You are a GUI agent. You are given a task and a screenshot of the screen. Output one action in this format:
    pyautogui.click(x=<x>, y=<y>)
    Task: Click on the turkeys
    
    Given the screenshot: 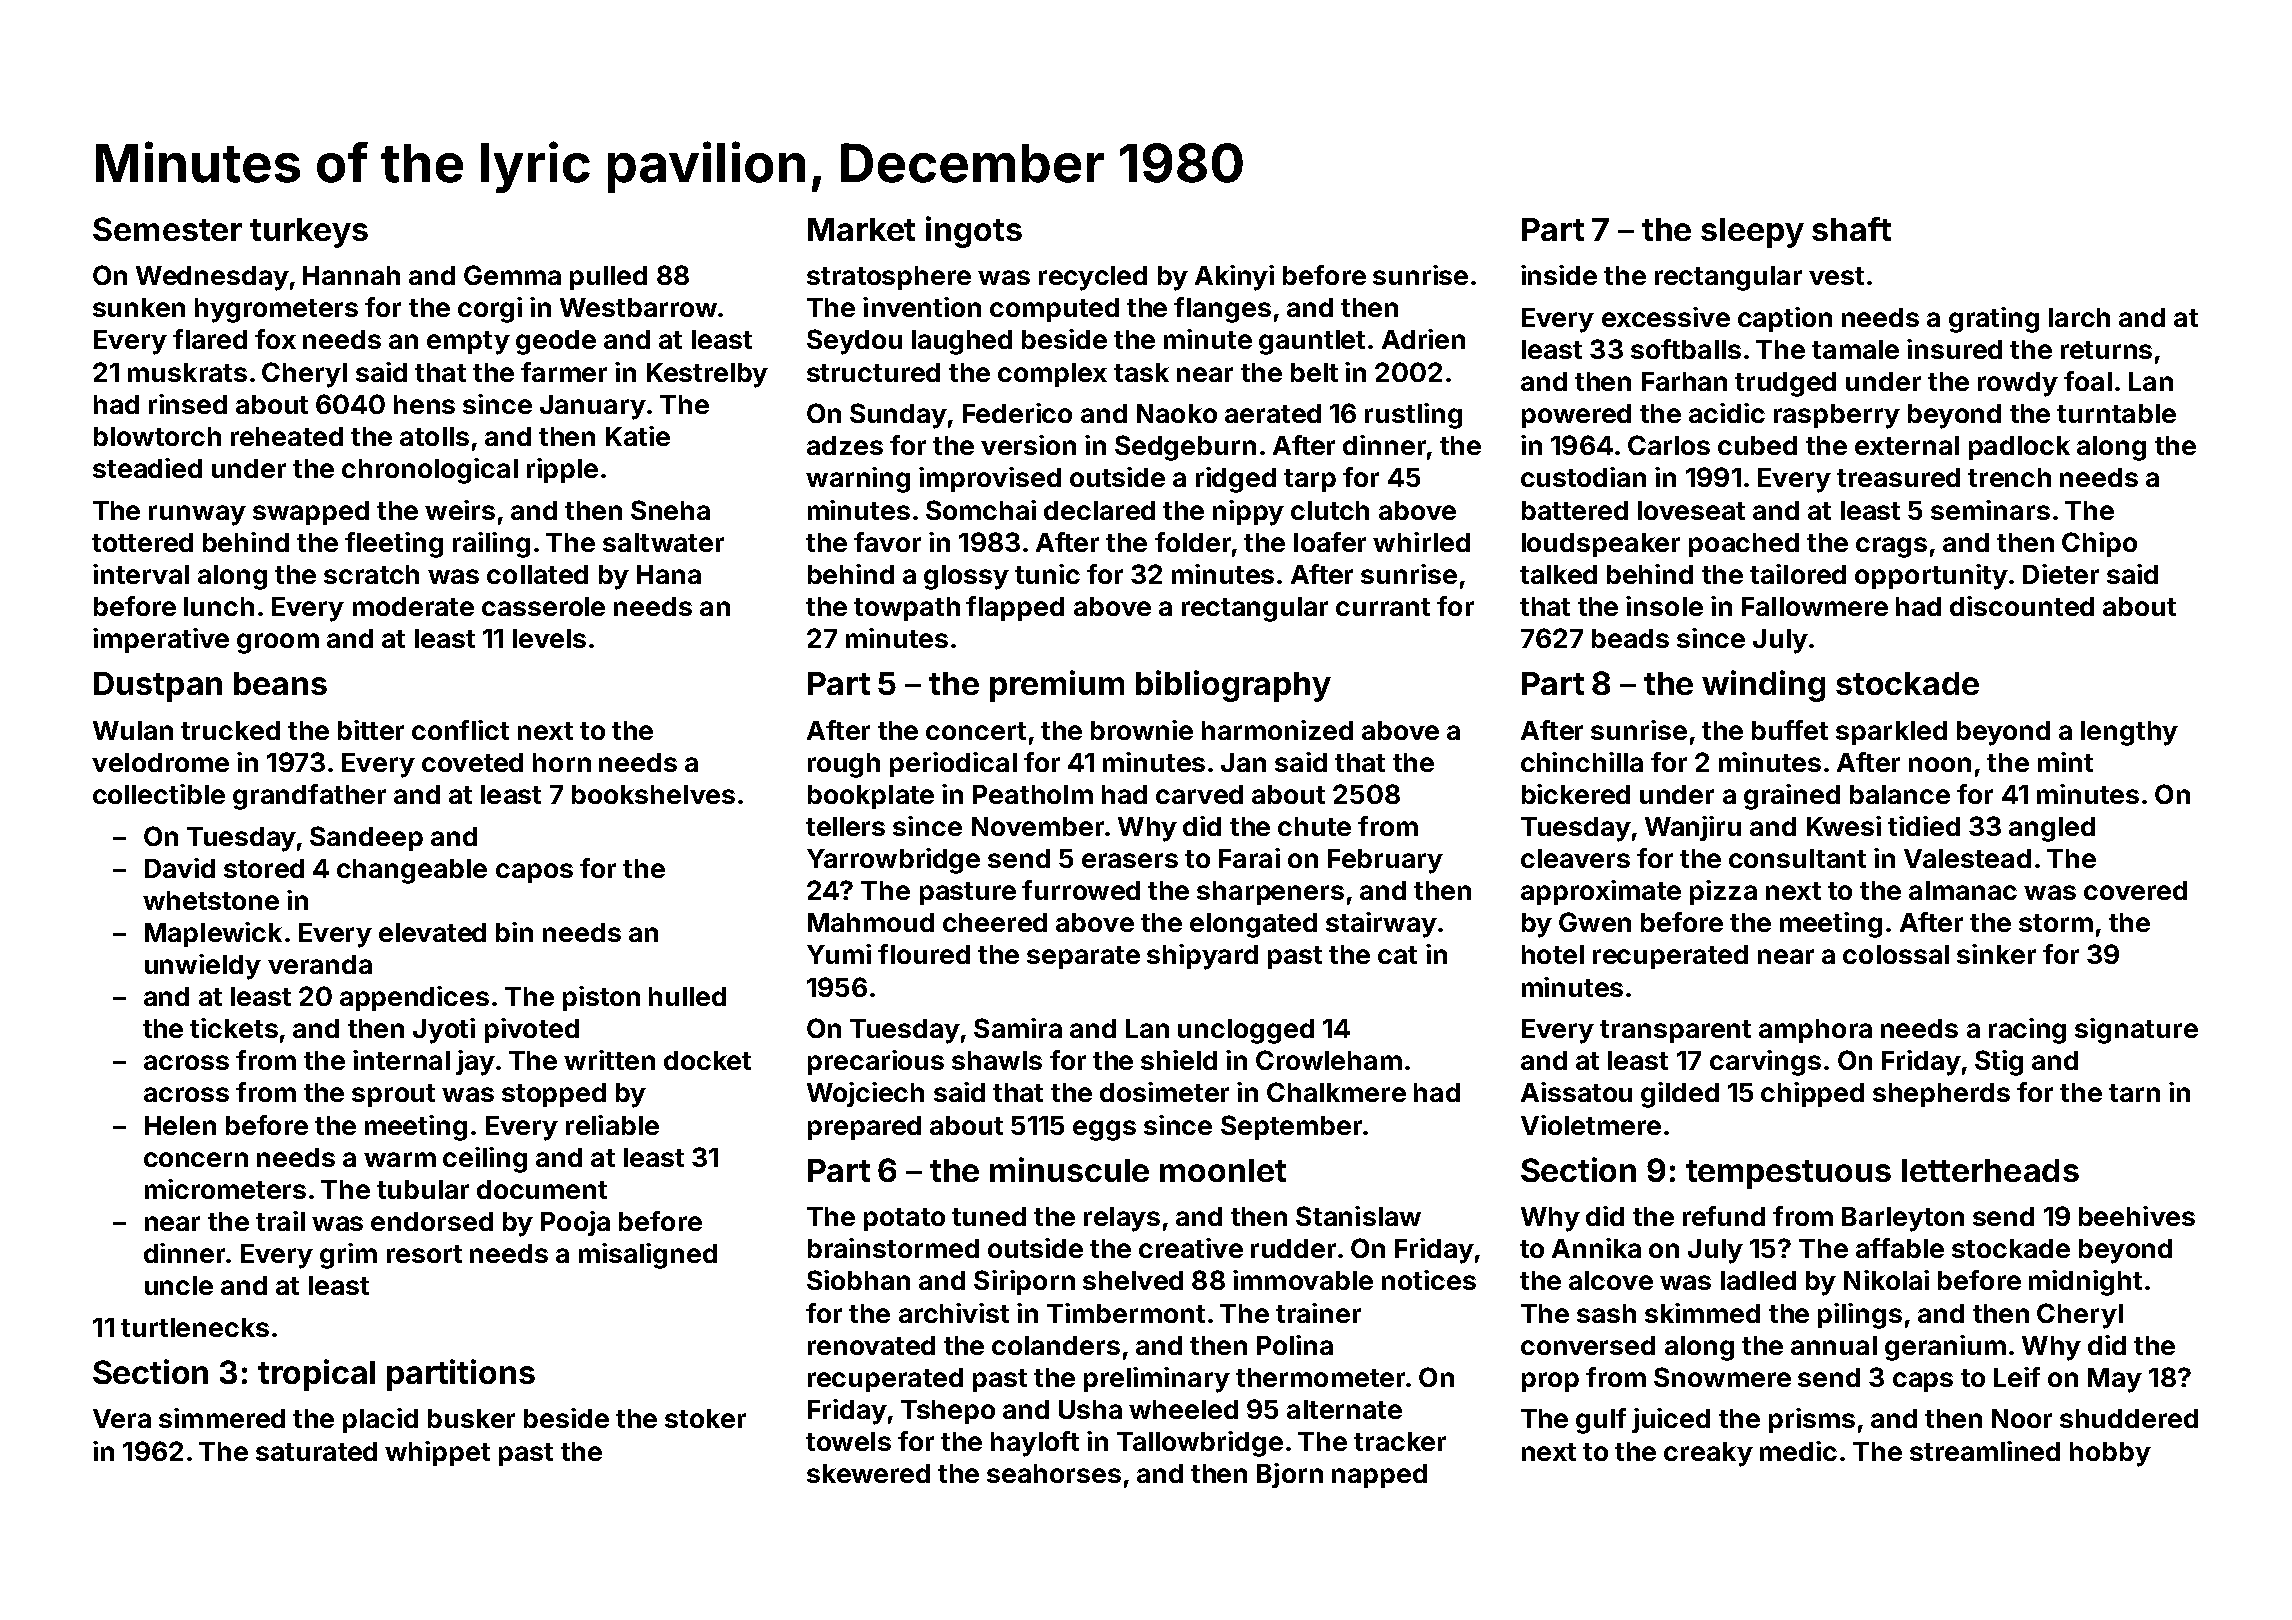 What is the action you would take?
    pyautogui.click(x=309, y=233)
